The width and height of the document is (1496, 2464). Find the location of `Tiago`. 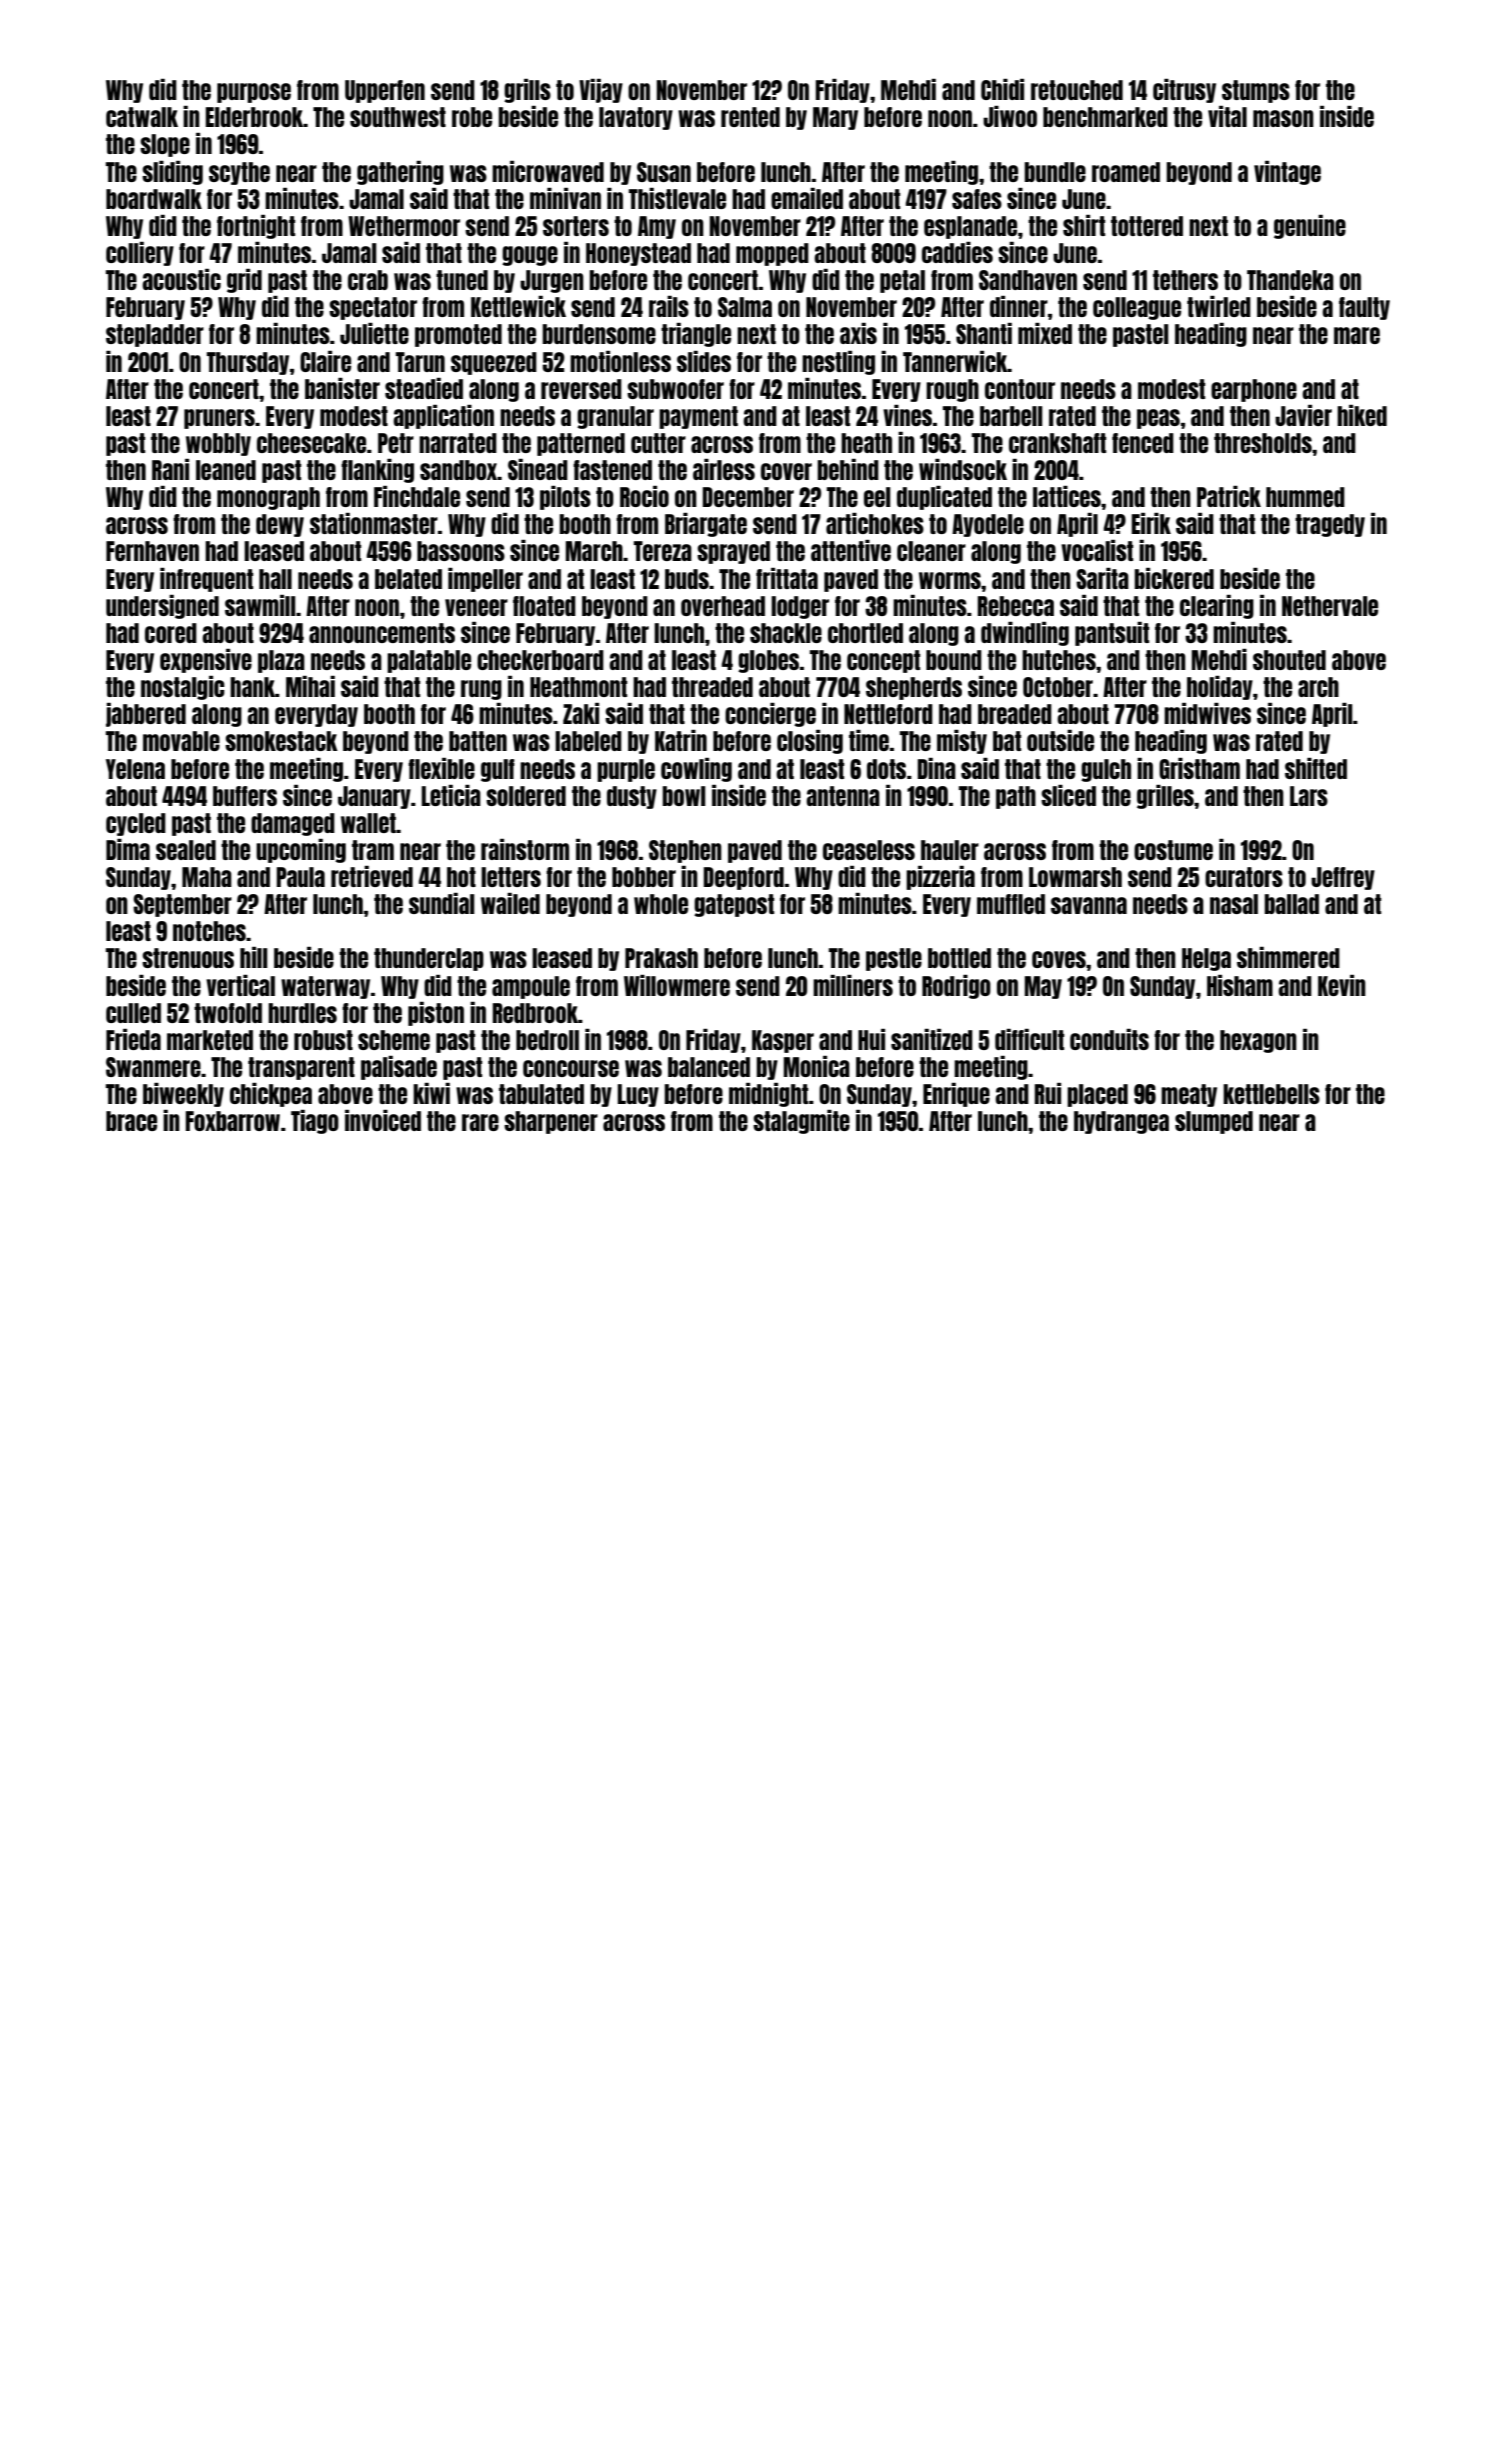

Tiago is located at coordinates (315, 1122).
